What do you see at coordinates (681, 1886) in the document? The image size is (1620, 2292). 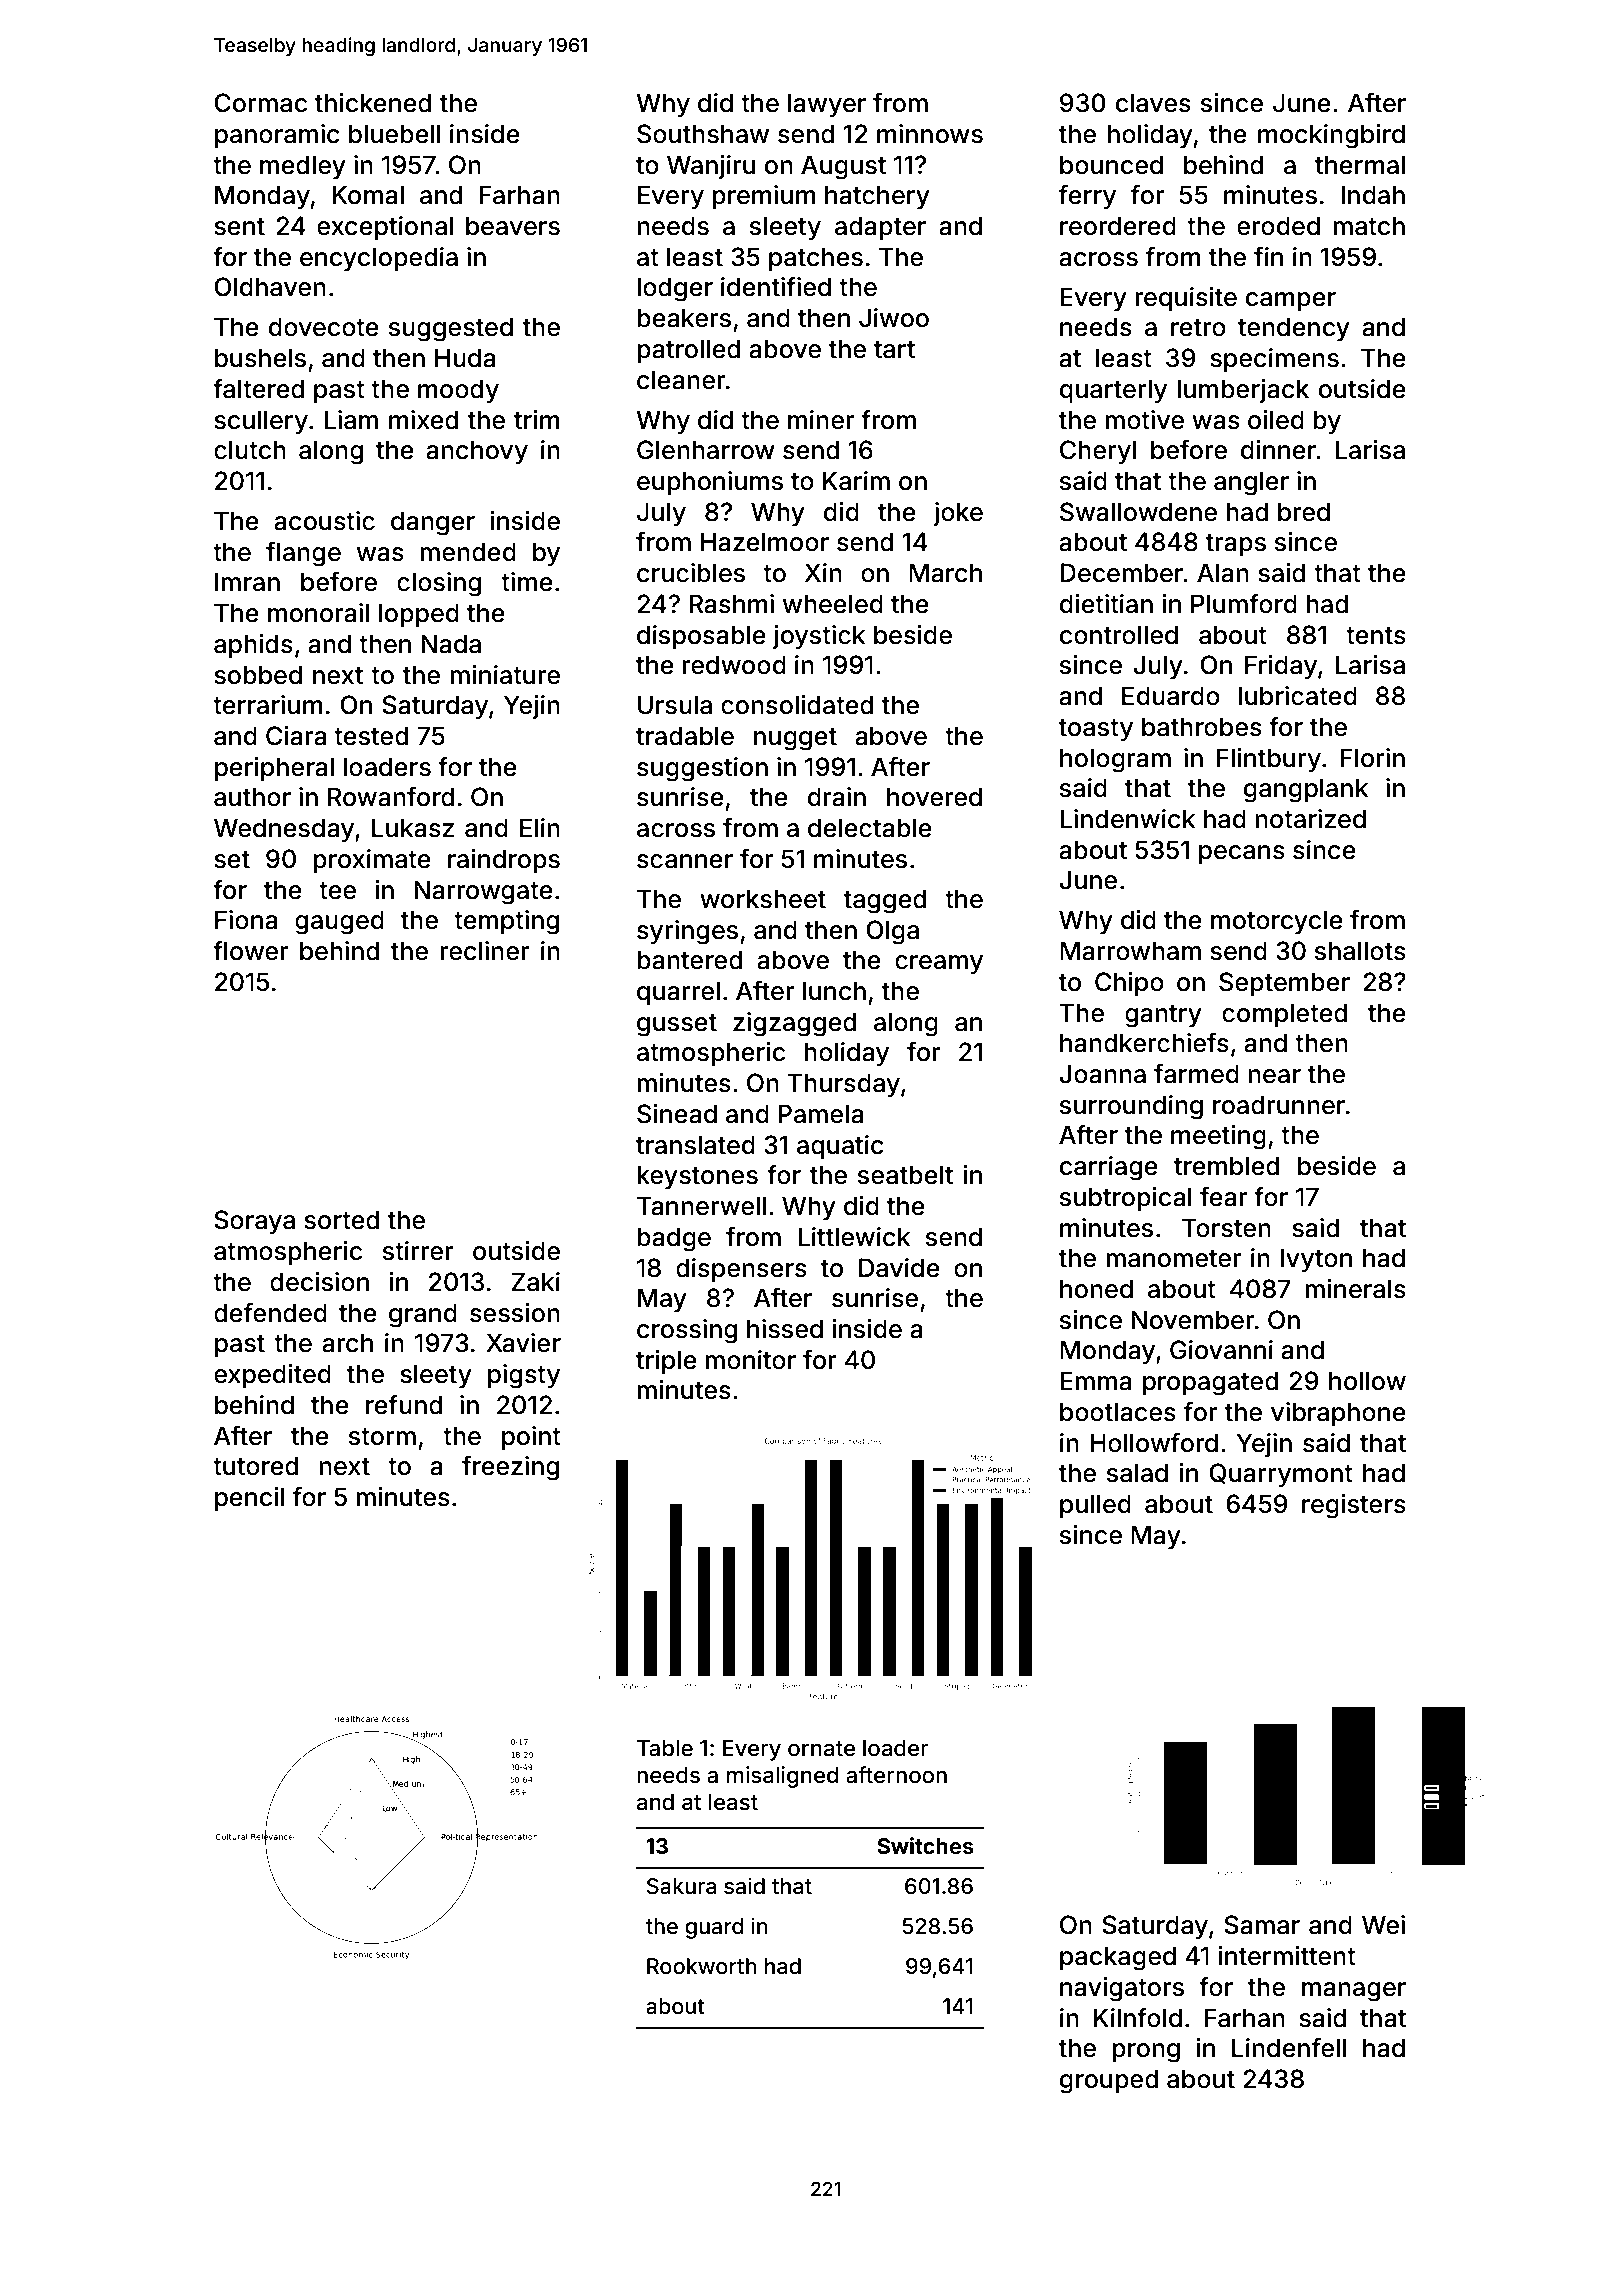 I see `Sakura` at bounding box center [681, 1886].
